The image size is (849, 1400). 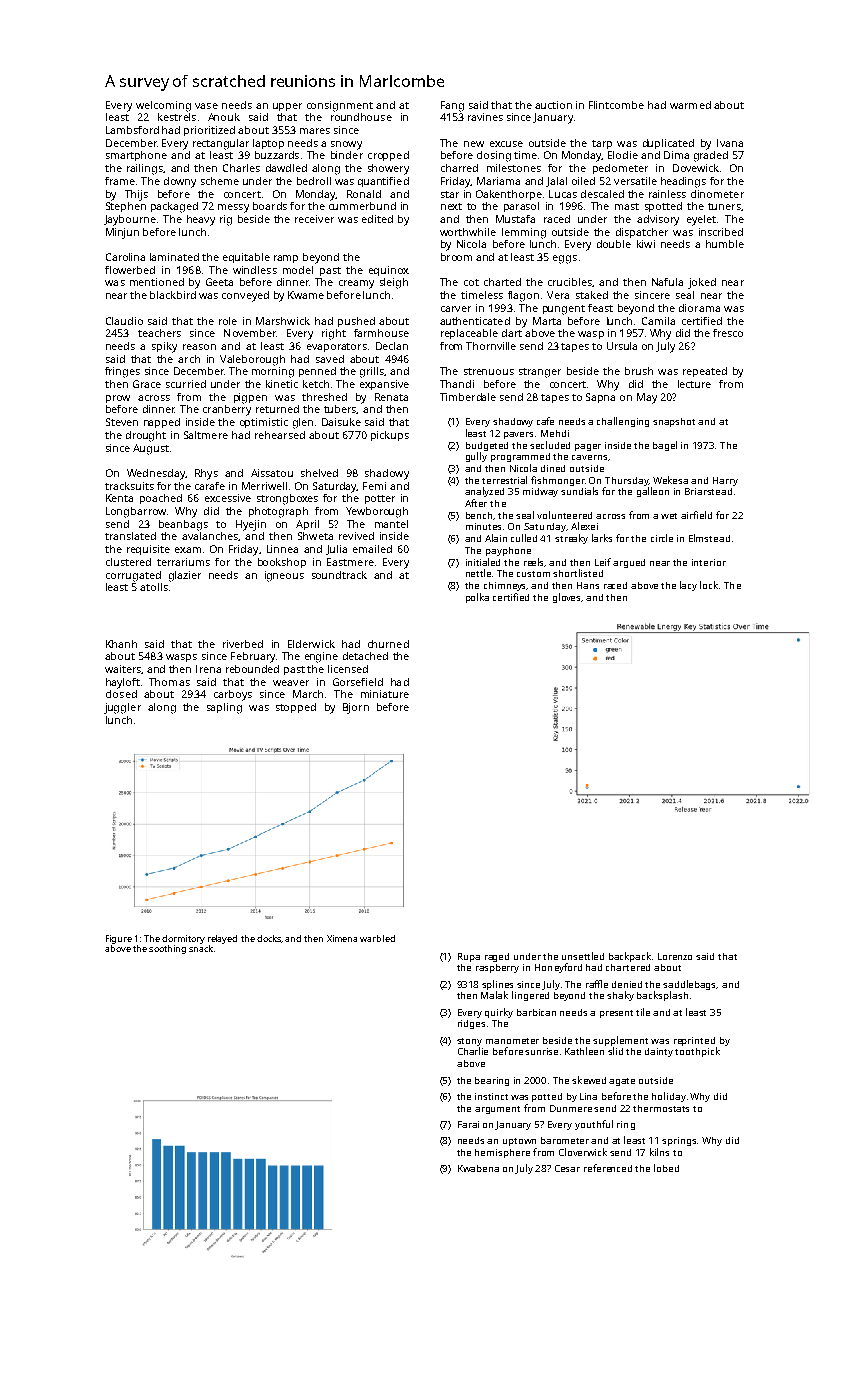 What do you see at coordinates (173, 295) in the screenshot?
I see `blackbird` at bounding box center [173, 295].
